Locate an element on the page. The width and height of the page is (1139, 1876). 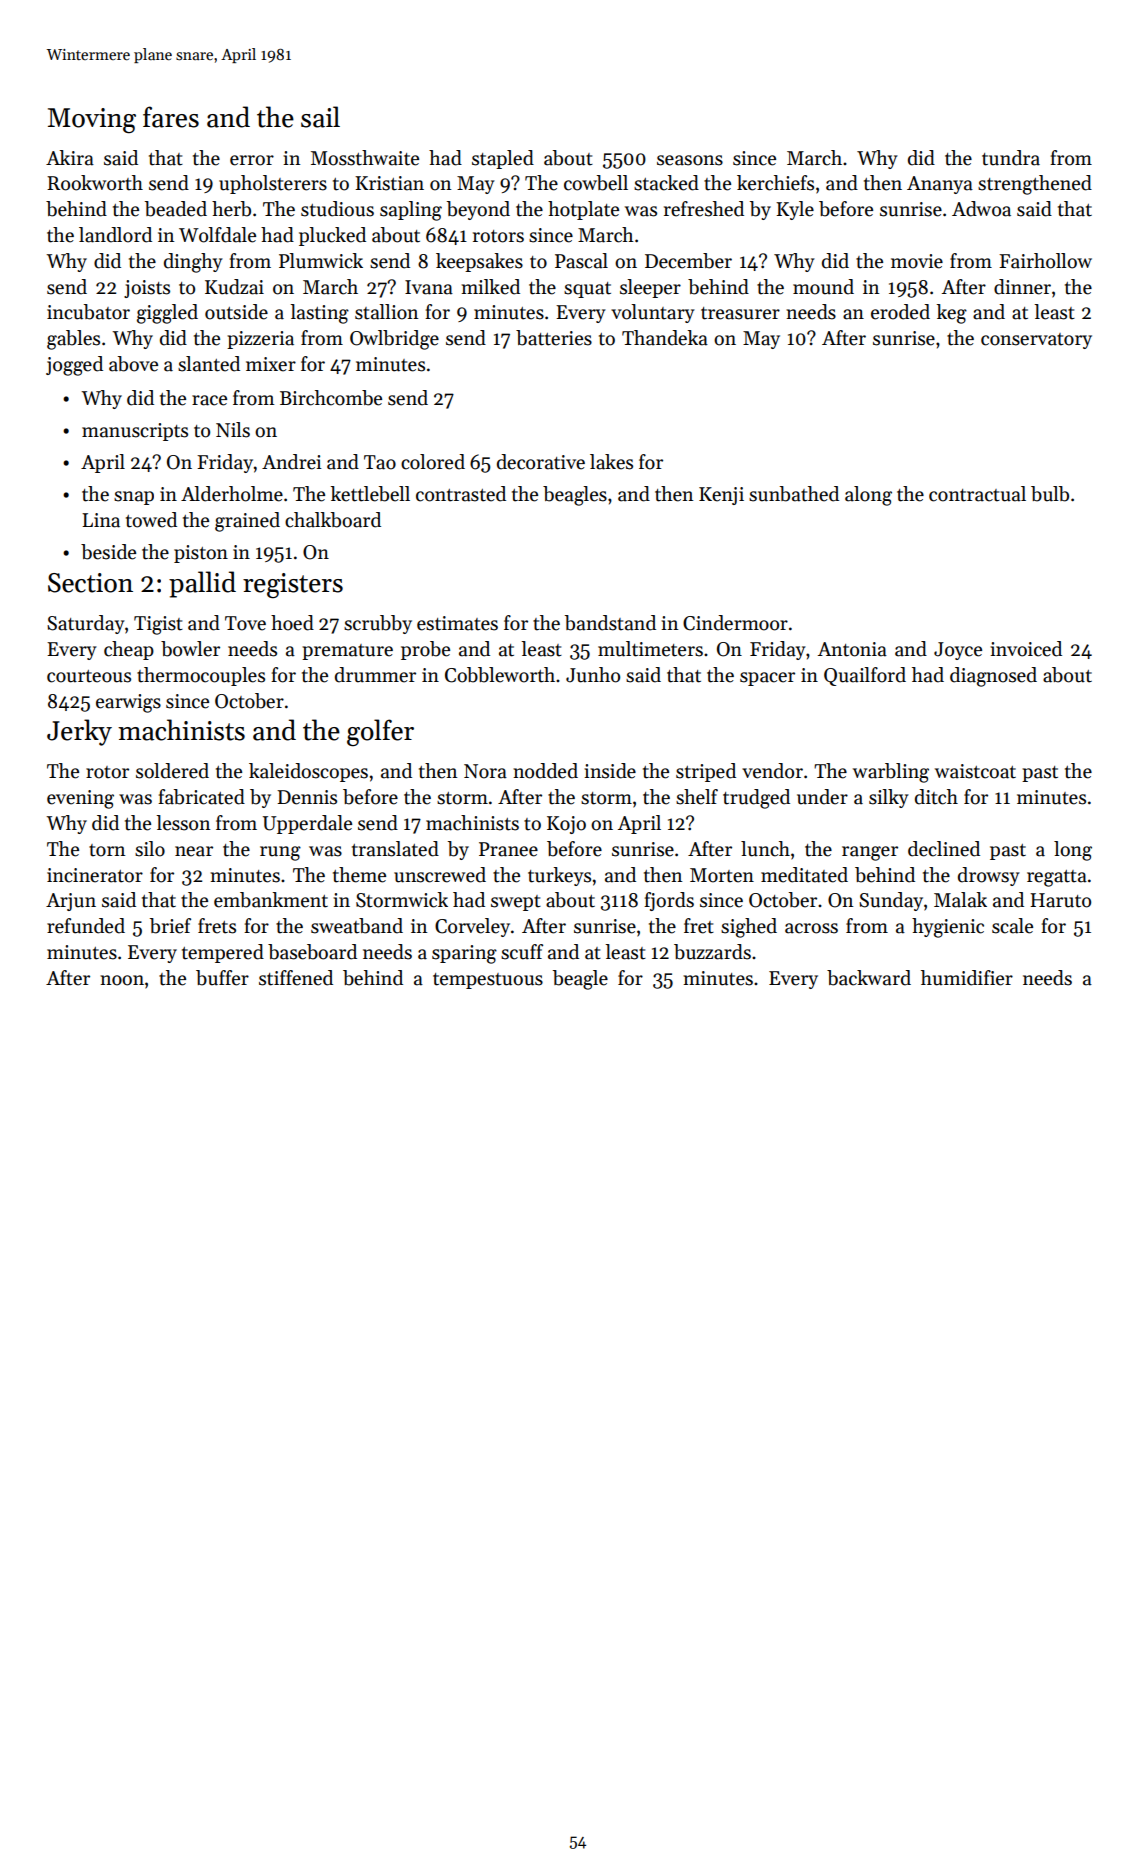
Thandeka is located at coordinates (665, 338).
